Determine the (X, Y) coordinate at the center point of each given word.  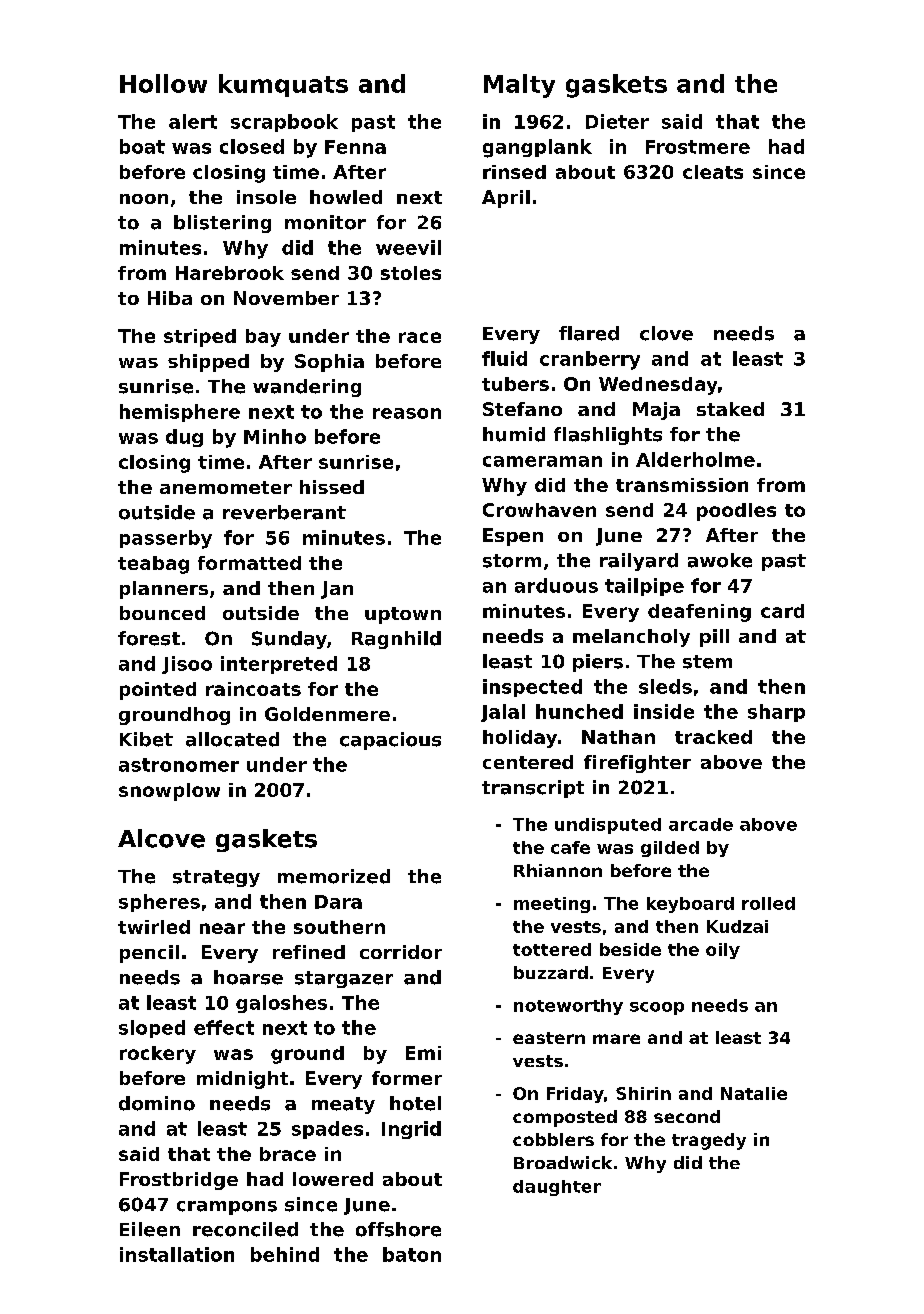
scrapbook (284, 123)
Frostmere (698, 147)
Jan (337, 590)
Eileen (150, 1229)
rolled (768, 903)
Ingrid (411, 1130)
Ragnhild (396, 640)
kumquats (283, 85)
